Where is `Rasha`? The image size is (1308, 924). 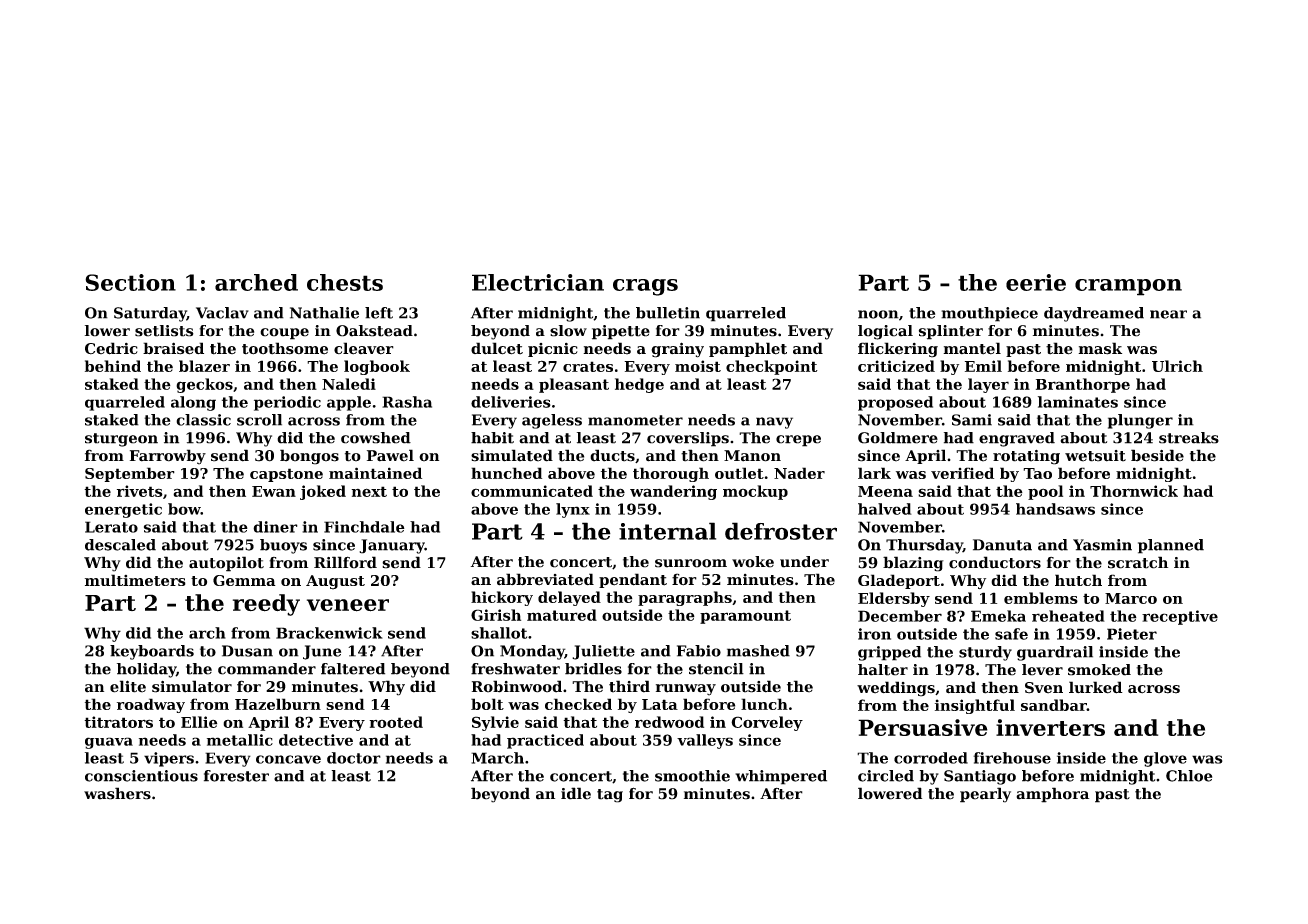 Rasha is located at coordinates (407, 402).
